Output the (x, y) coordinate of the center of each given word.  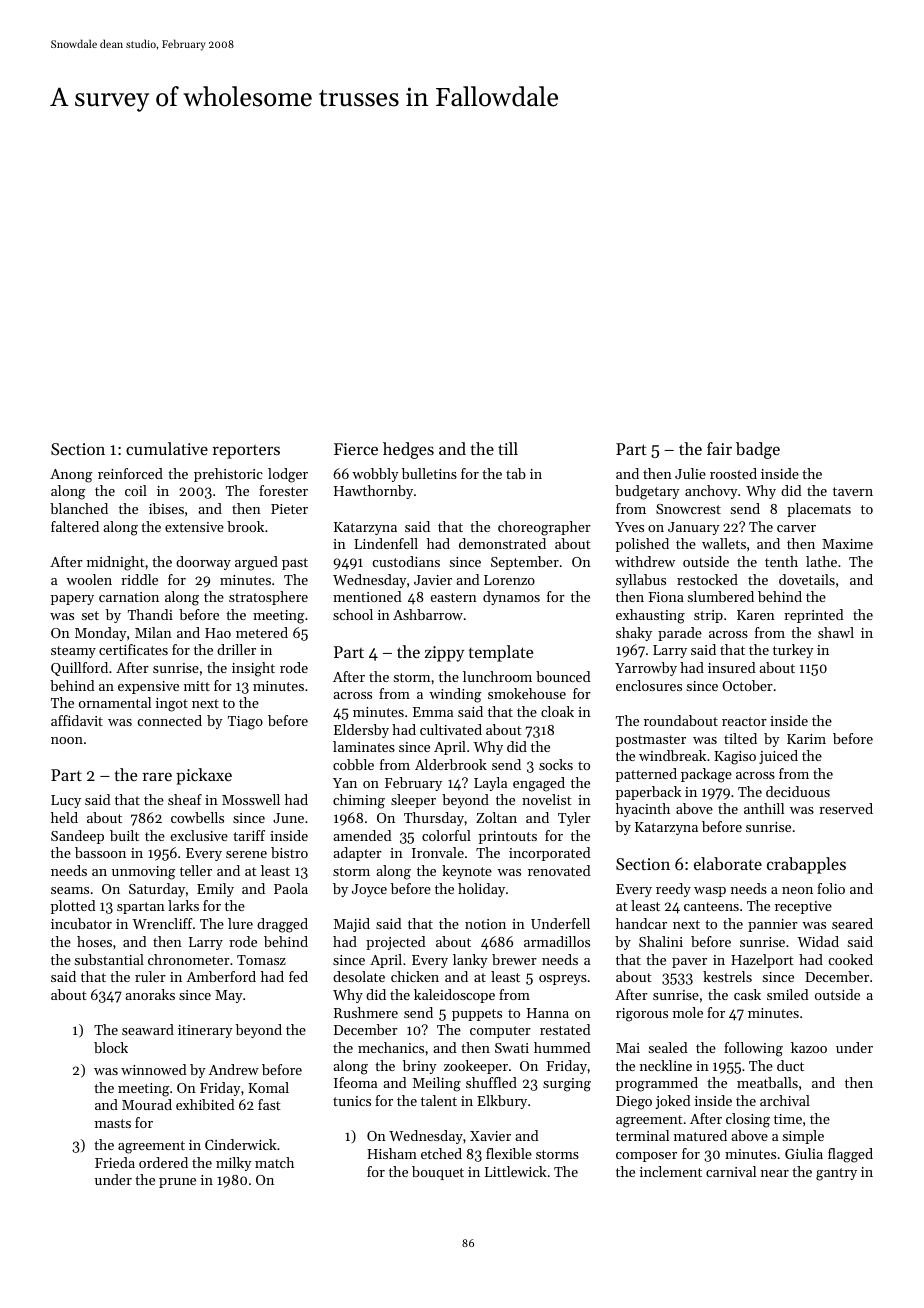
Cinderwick (241, 1144)
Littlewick (516, 1171)
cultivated (451, 729)
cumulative (167, 448)
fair (719, 448)
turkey (793, 651)
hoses (94, 941)
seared (852, 923)
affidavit (77, 720)
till (508, 448)
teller (196, 870)
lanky (470, 961)
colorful (446, 835)
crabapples (806, 865)
